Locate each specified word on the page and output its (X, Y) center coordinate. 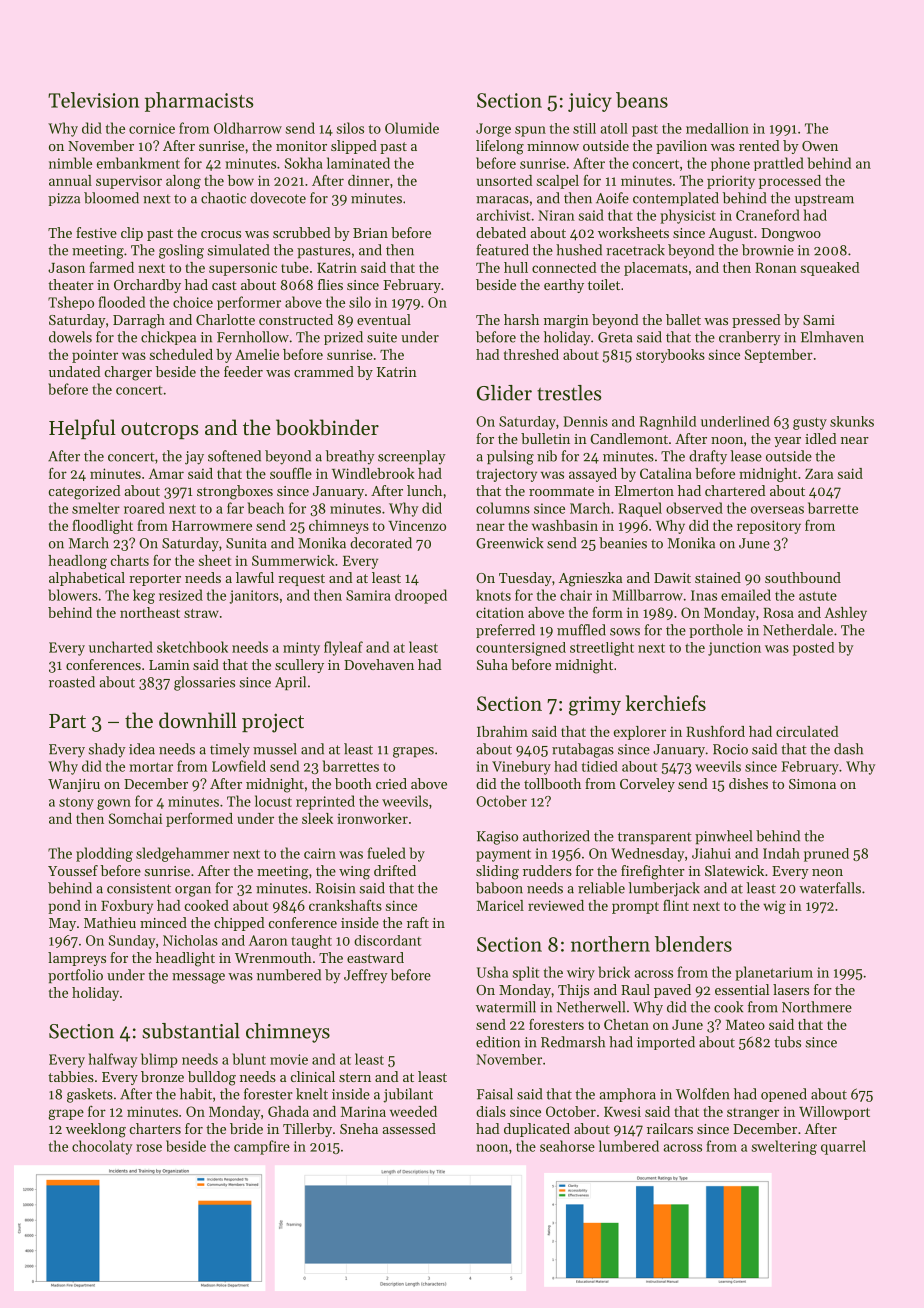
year (787, 442)
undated (74, 371)
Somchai (135, 818)
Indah (781, 853)
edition (498, 1042)
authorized (556, 836)
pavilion (681, 147)
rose (149, 1148)
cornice (152, 128)
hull (516, 267)
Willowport (834, 1113)
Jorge (493, 130)
